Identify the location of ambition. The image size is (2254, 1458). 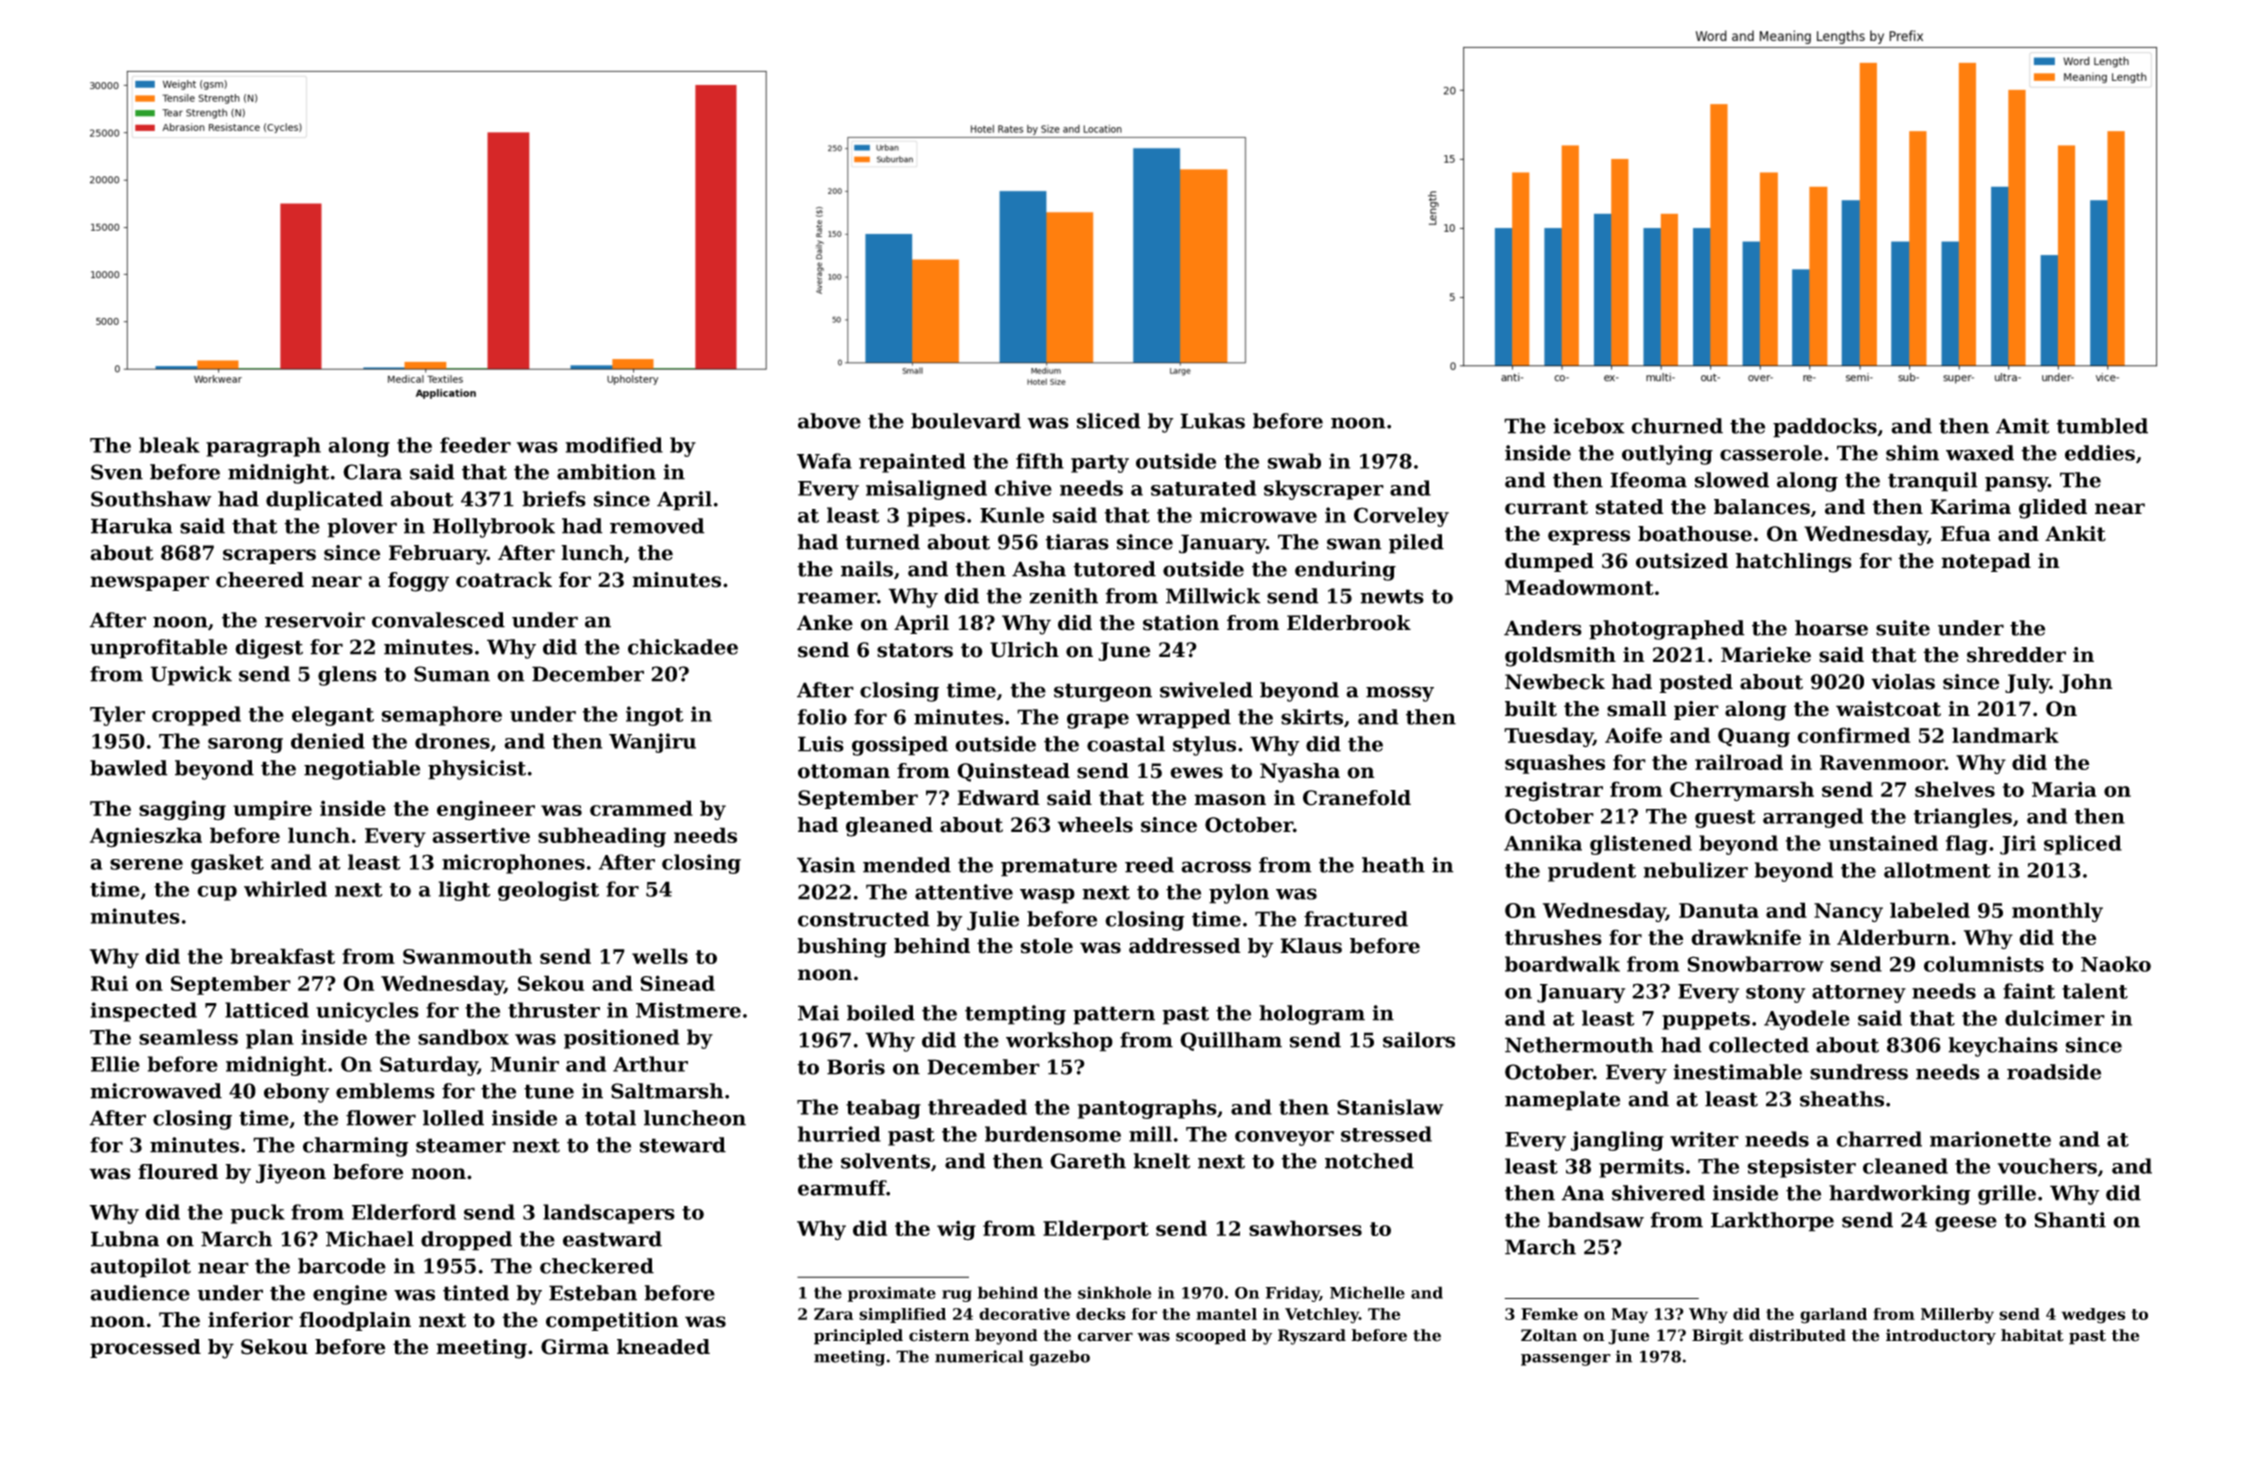
(606, 472).
